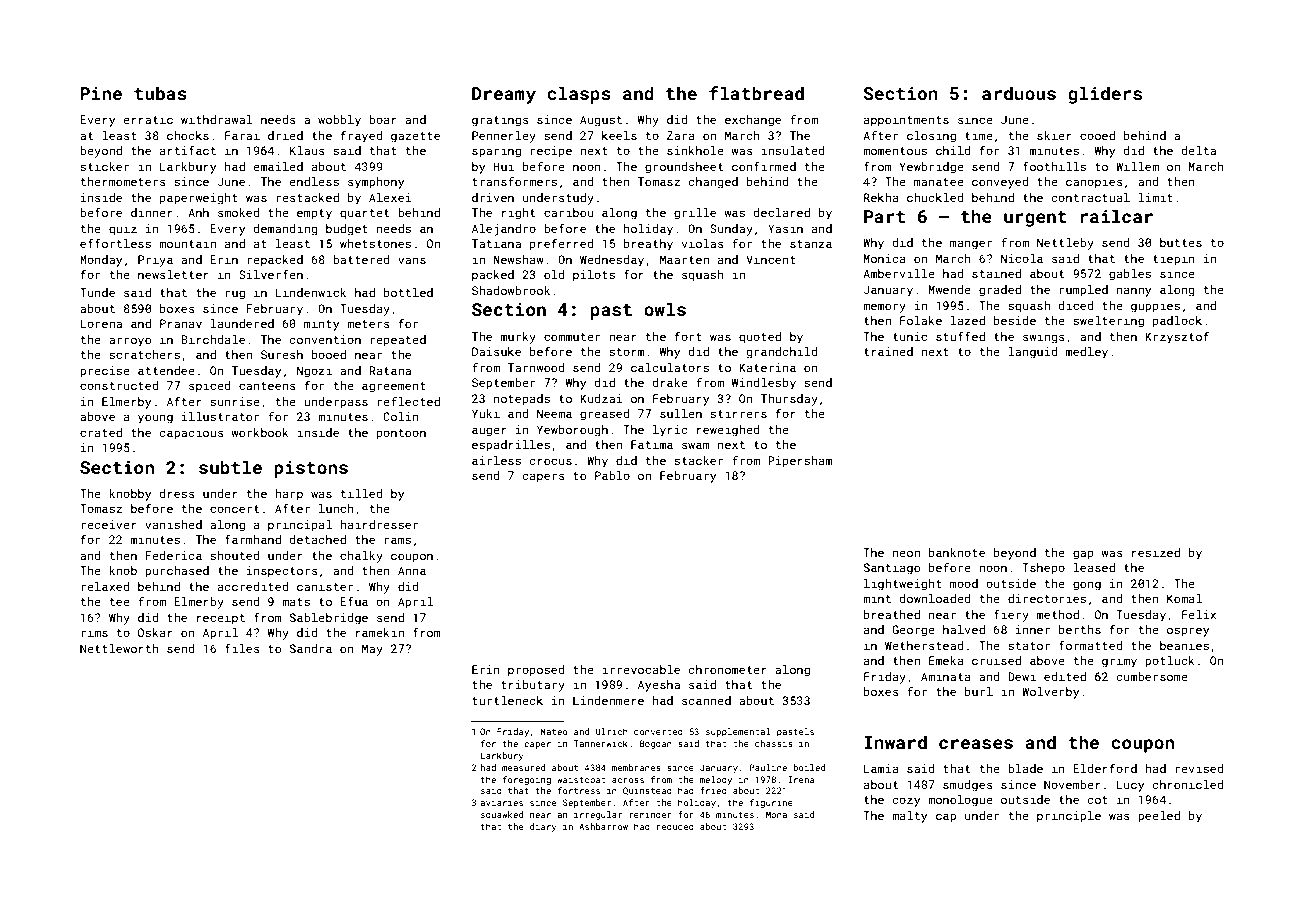  I want to click on clasps, so click(579, 95).
